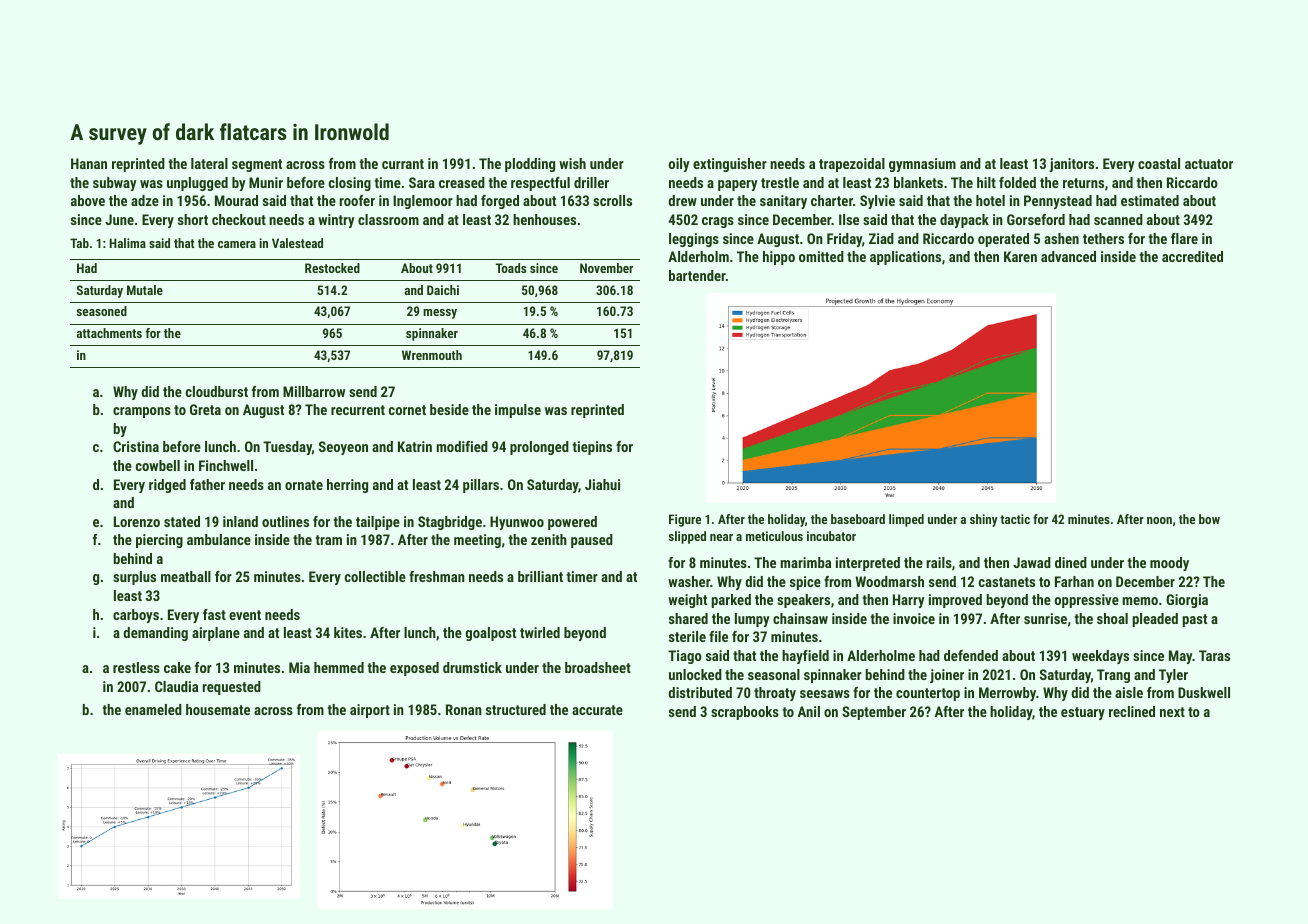  What do you see at coordinates (1150, 200) in the image?
I see `estimated` at bounding box center [1150, 200].
